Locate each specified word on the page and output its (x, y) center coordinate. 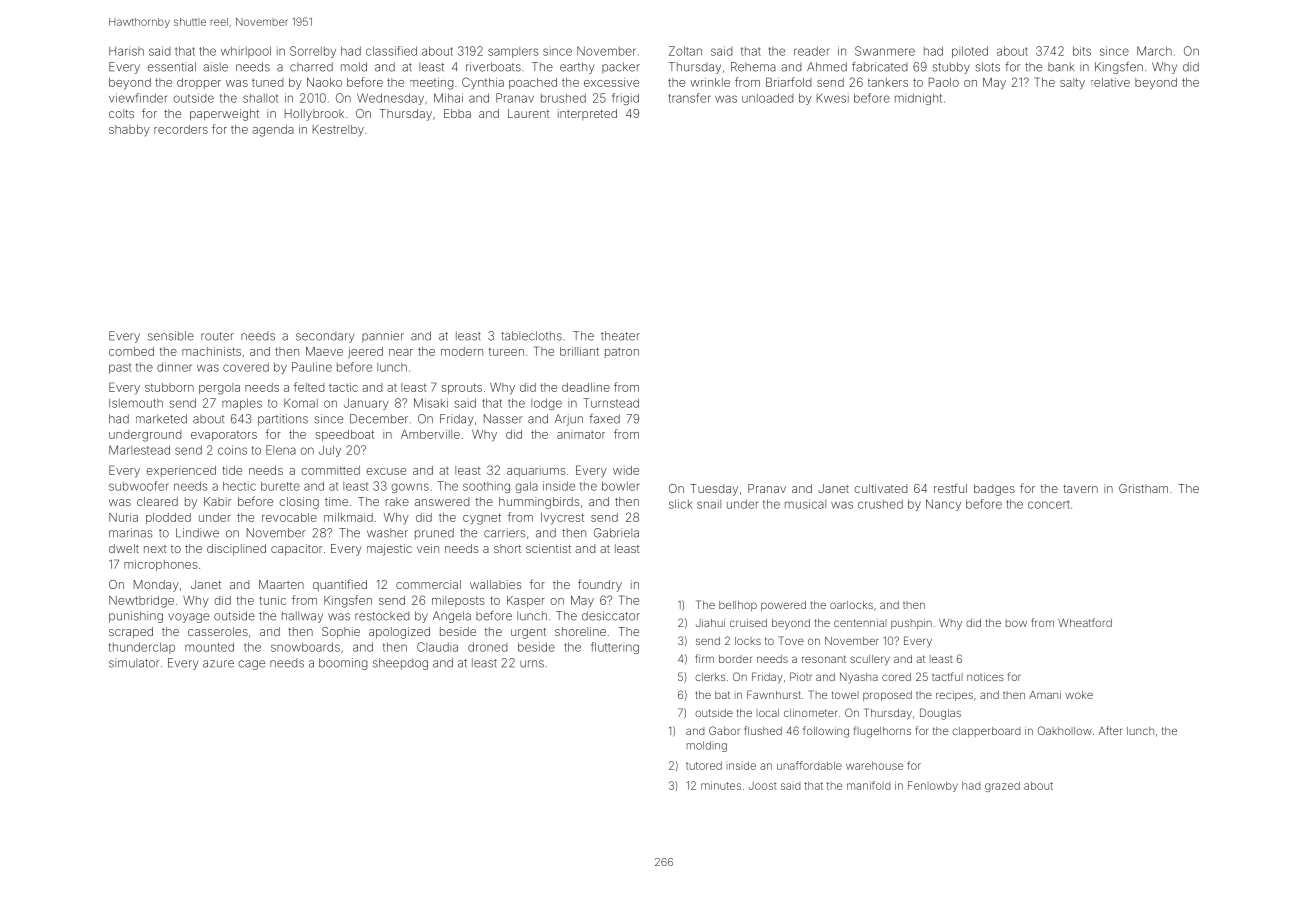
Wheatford (1085, 622)
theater (620, 336)
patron (622, 353)
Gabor (724, 730)
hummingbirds (539, 503)
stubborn (169, 387)
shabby (129, 131)
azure (218, 664)
